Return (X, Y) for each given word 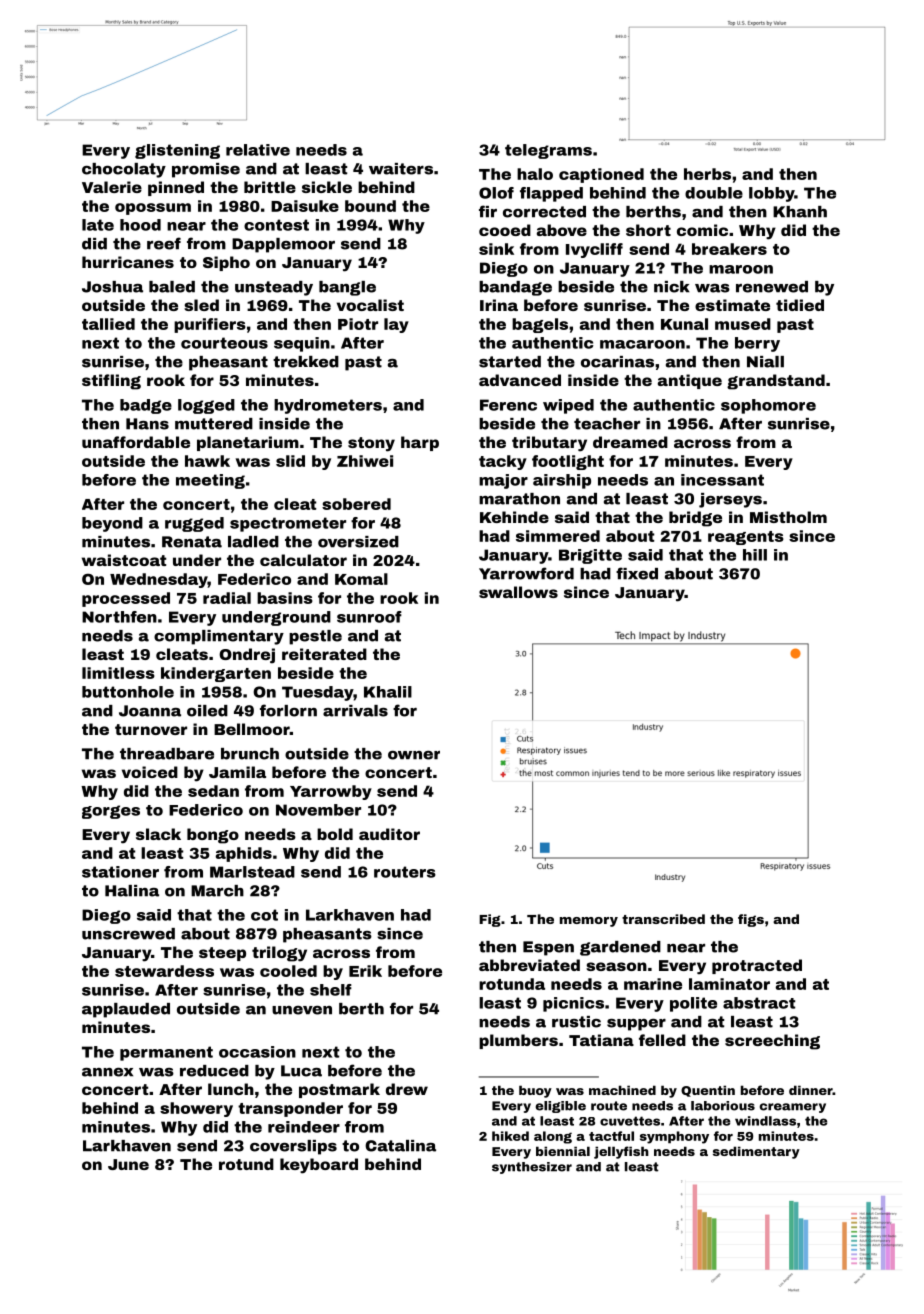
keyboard (319, 1166)
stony (371, 444)
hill (755, 555)
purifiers (210, 325)
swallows (518, 592)
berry (757, 344)
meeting (210, 481)
